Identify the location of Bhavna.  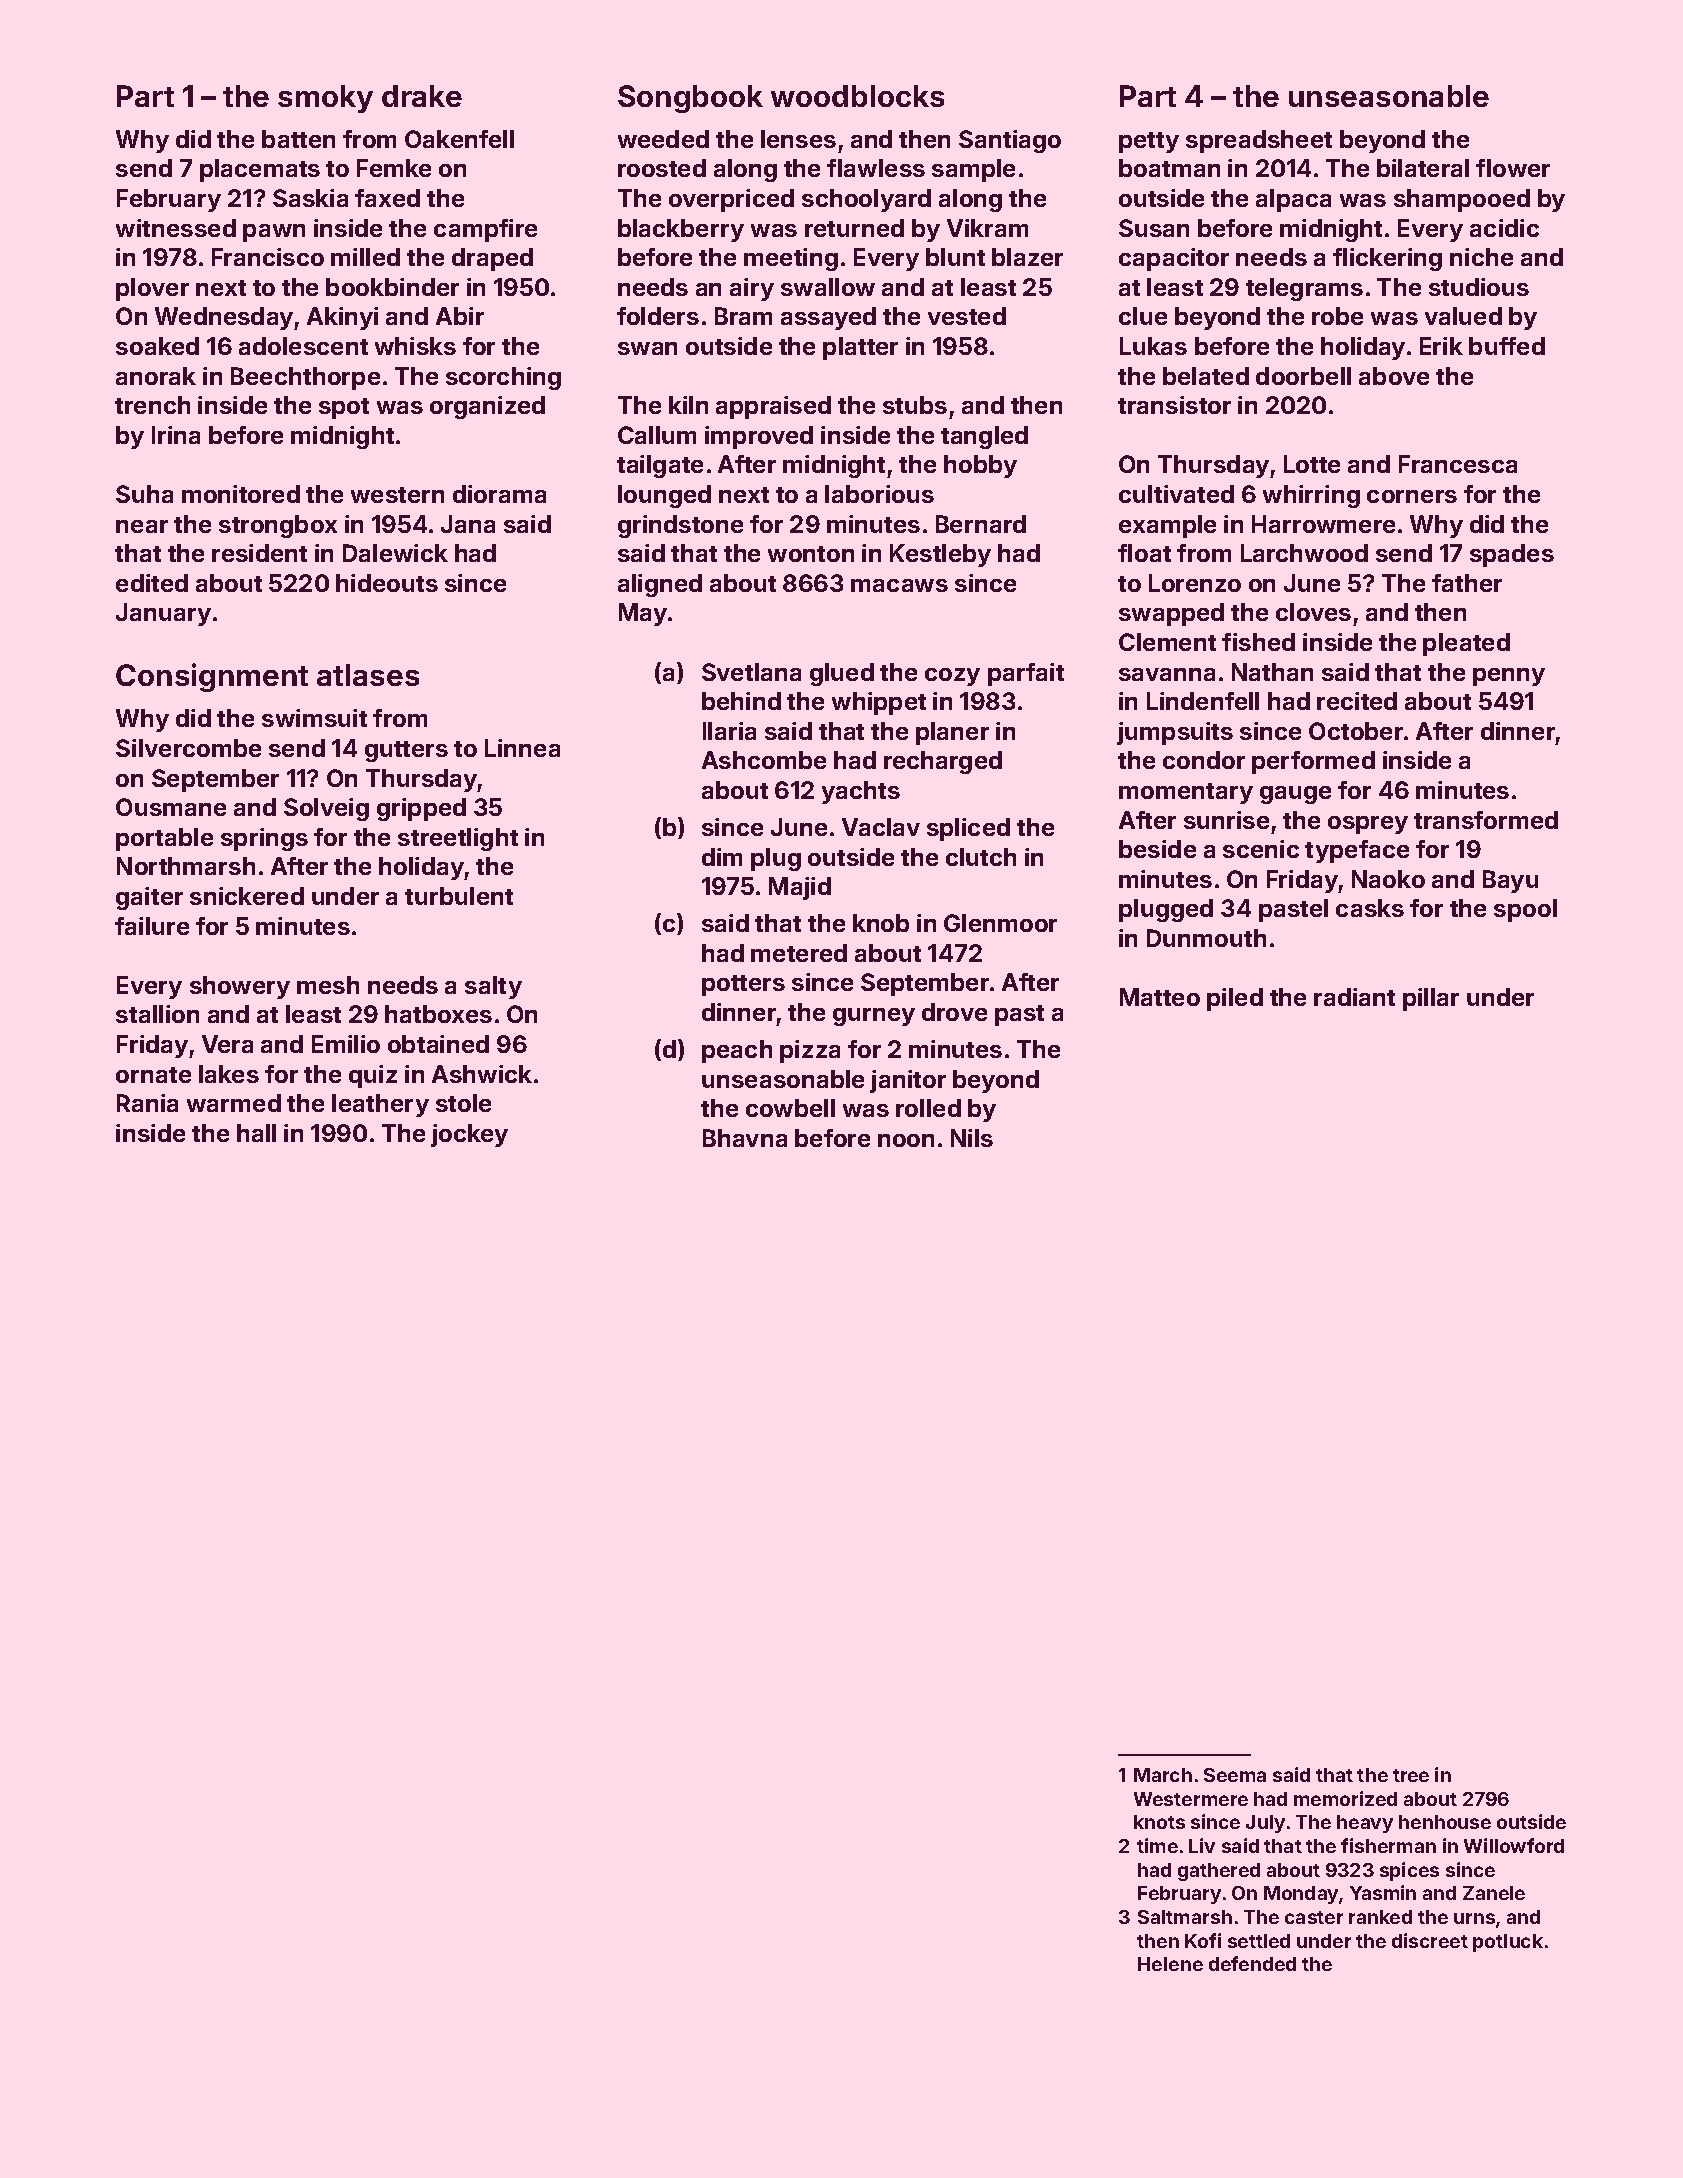
(745, 1138).
